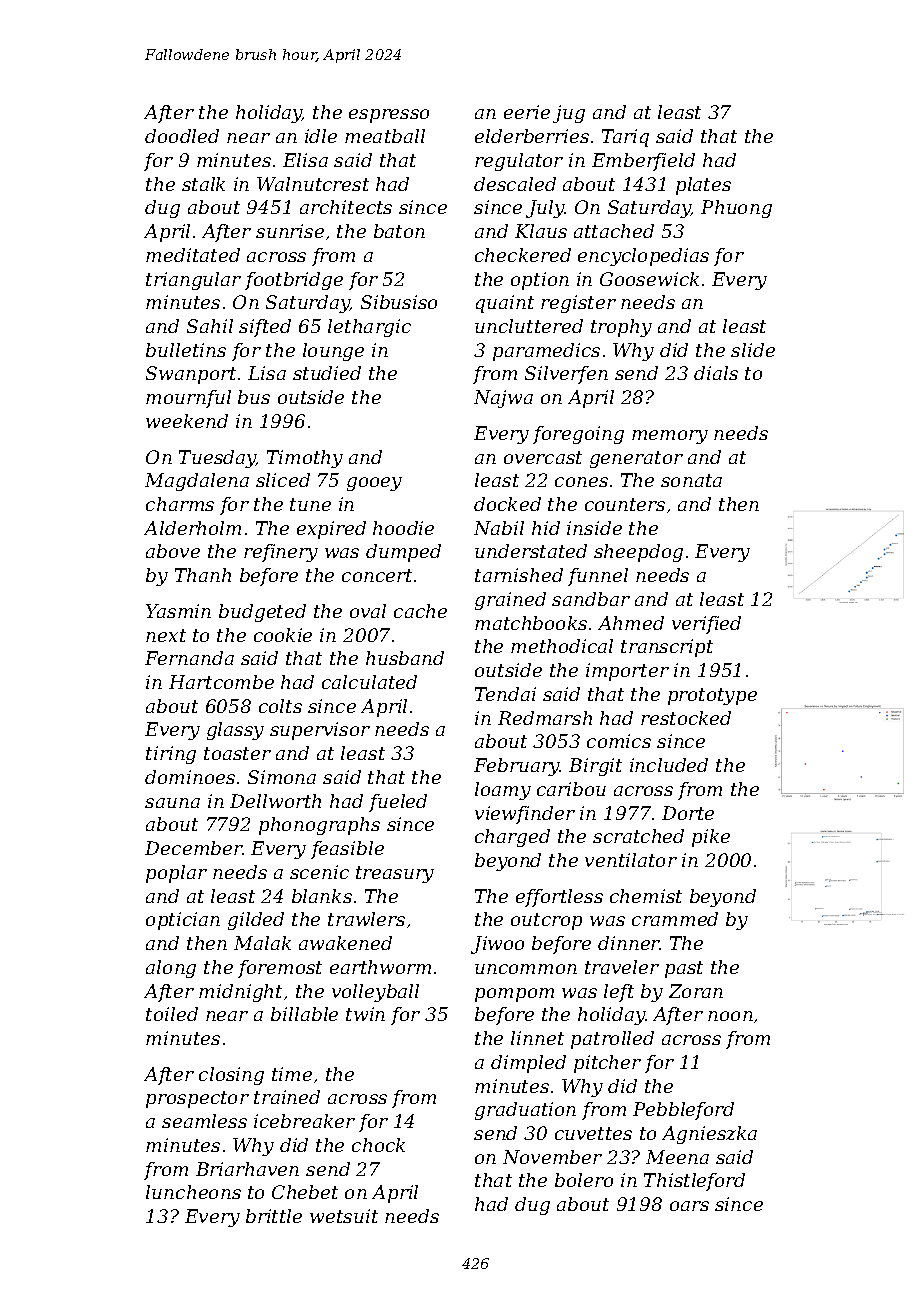 The image size is (924, 1314). What do you see at coordinates (614, 231) in the document?
I see `attached` at bounding box center [614, 231].
